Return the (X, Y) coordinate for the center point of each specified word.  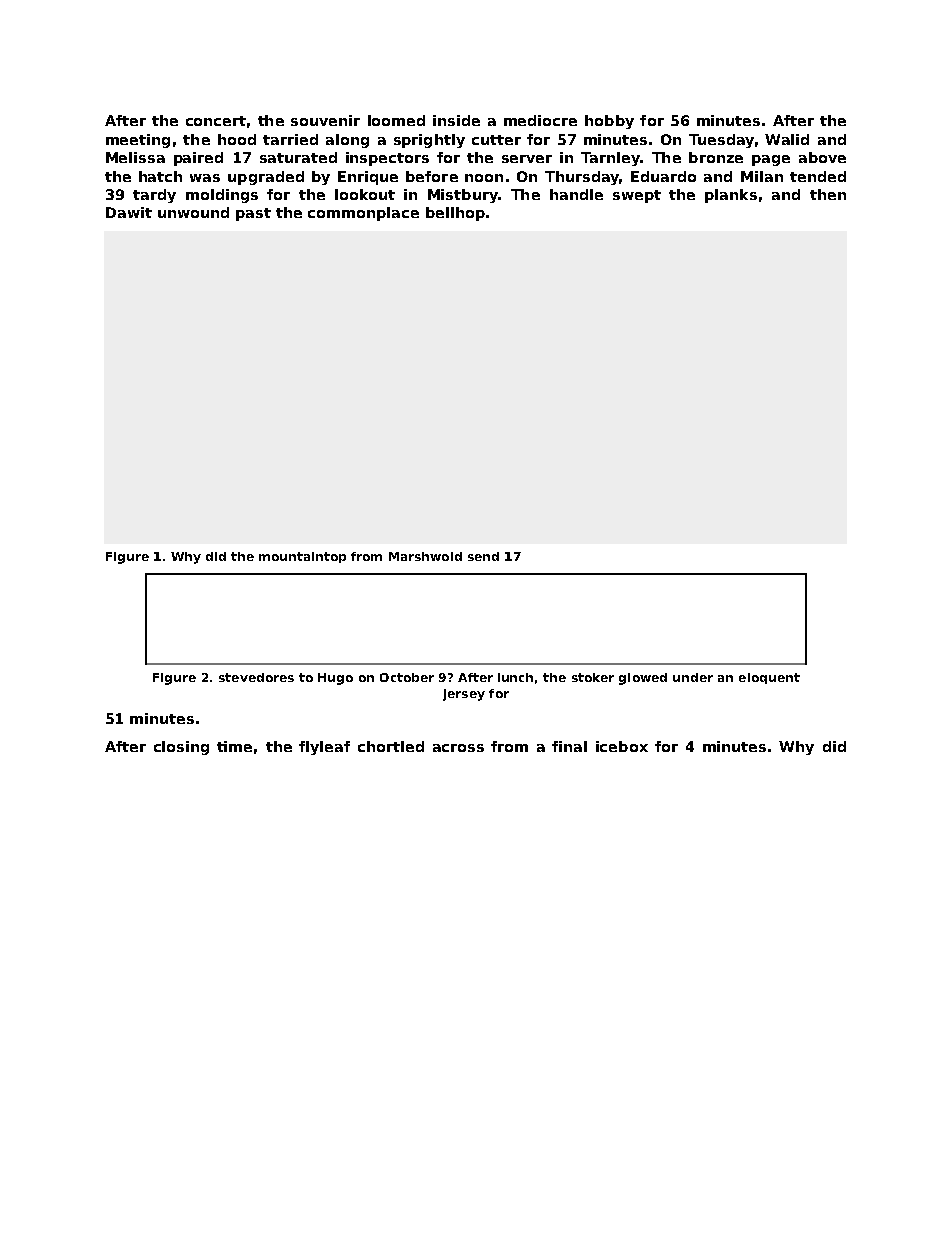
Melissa (135, 157)
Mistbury (463, 196)
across (458, 748)
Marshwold (425, 556)
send (483, 556)
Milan (762, 176)
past (253, 214)
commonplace (363, 214)
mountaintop (302, 557)
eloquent (769, 678)
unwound (193, 212)
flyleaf (324, 748)
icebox (622, 746)
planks (731, 196)
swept (637, 196)
